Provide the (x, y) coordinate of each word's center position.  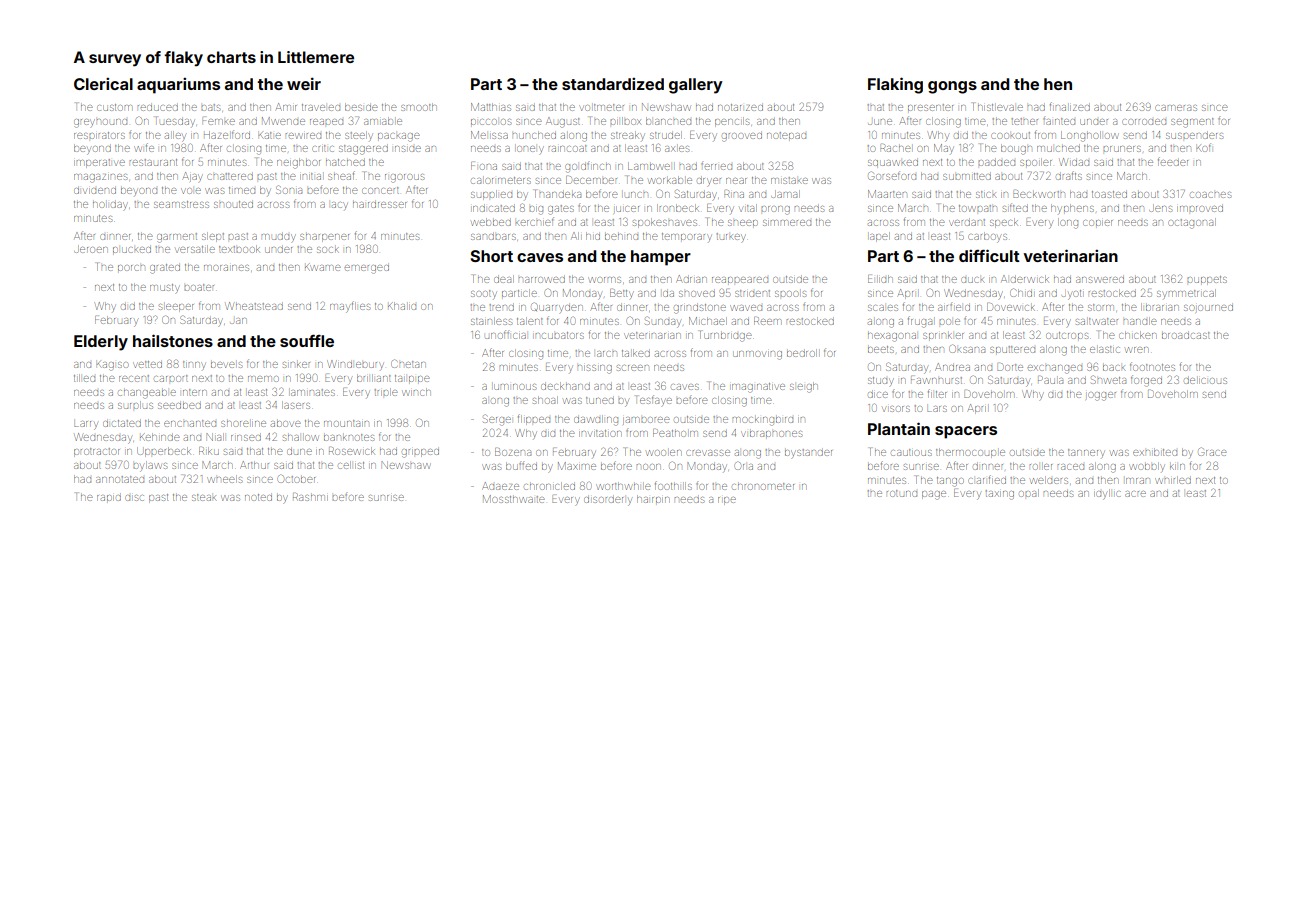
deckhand (565, 386)
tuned (600, 400)
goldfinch (587, 168)
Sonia (289, 189)
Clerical (103, 83)
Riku (209, 451)
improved (1200, 209)
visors (896, 409)
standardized (613, 83)
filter (937, 393)
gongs (952, 87)
